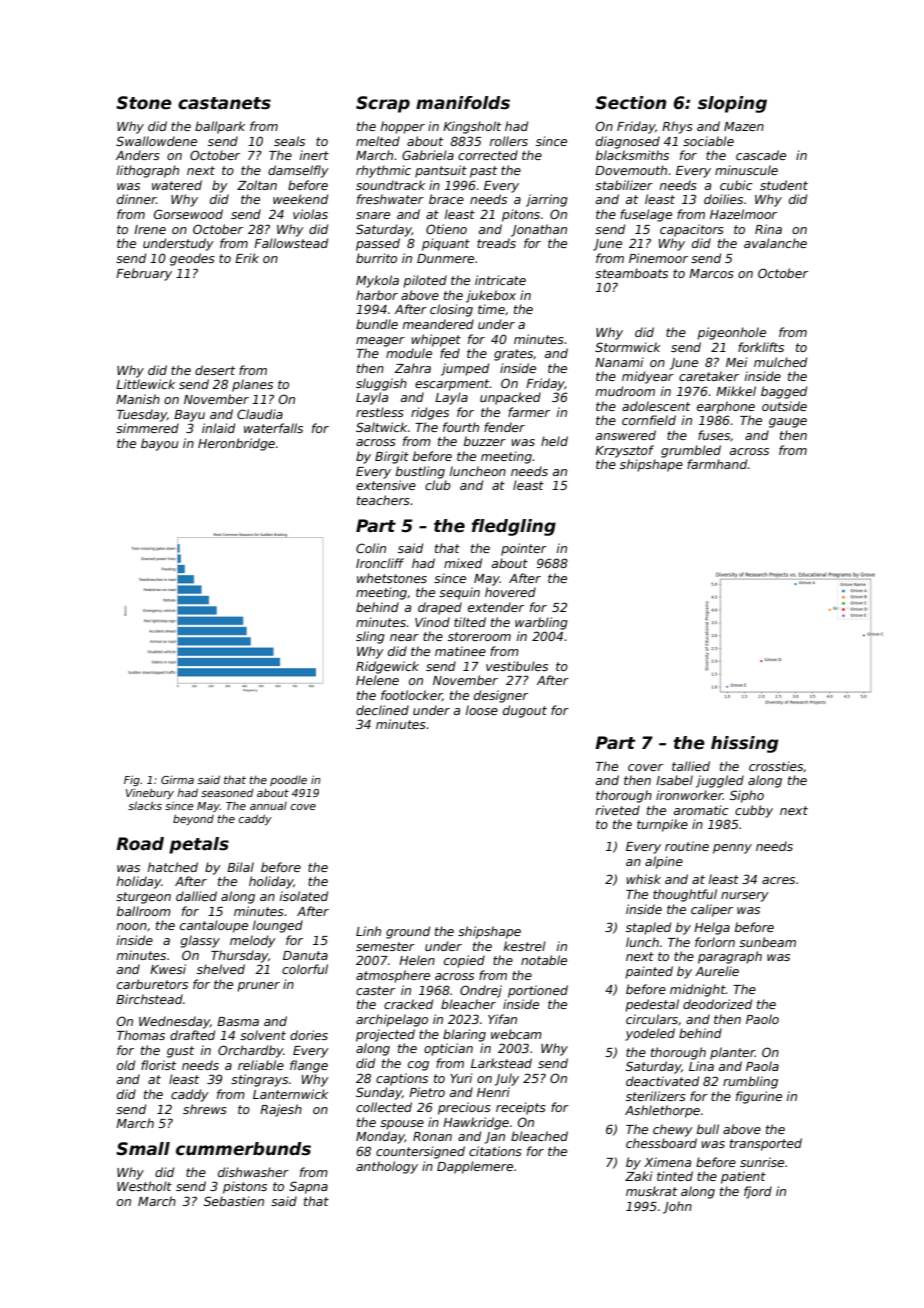 This screenshot has height=1308, width=924. Describe the element at coordinates (378, 141) in the screenshot. I see `melted` at that location.
